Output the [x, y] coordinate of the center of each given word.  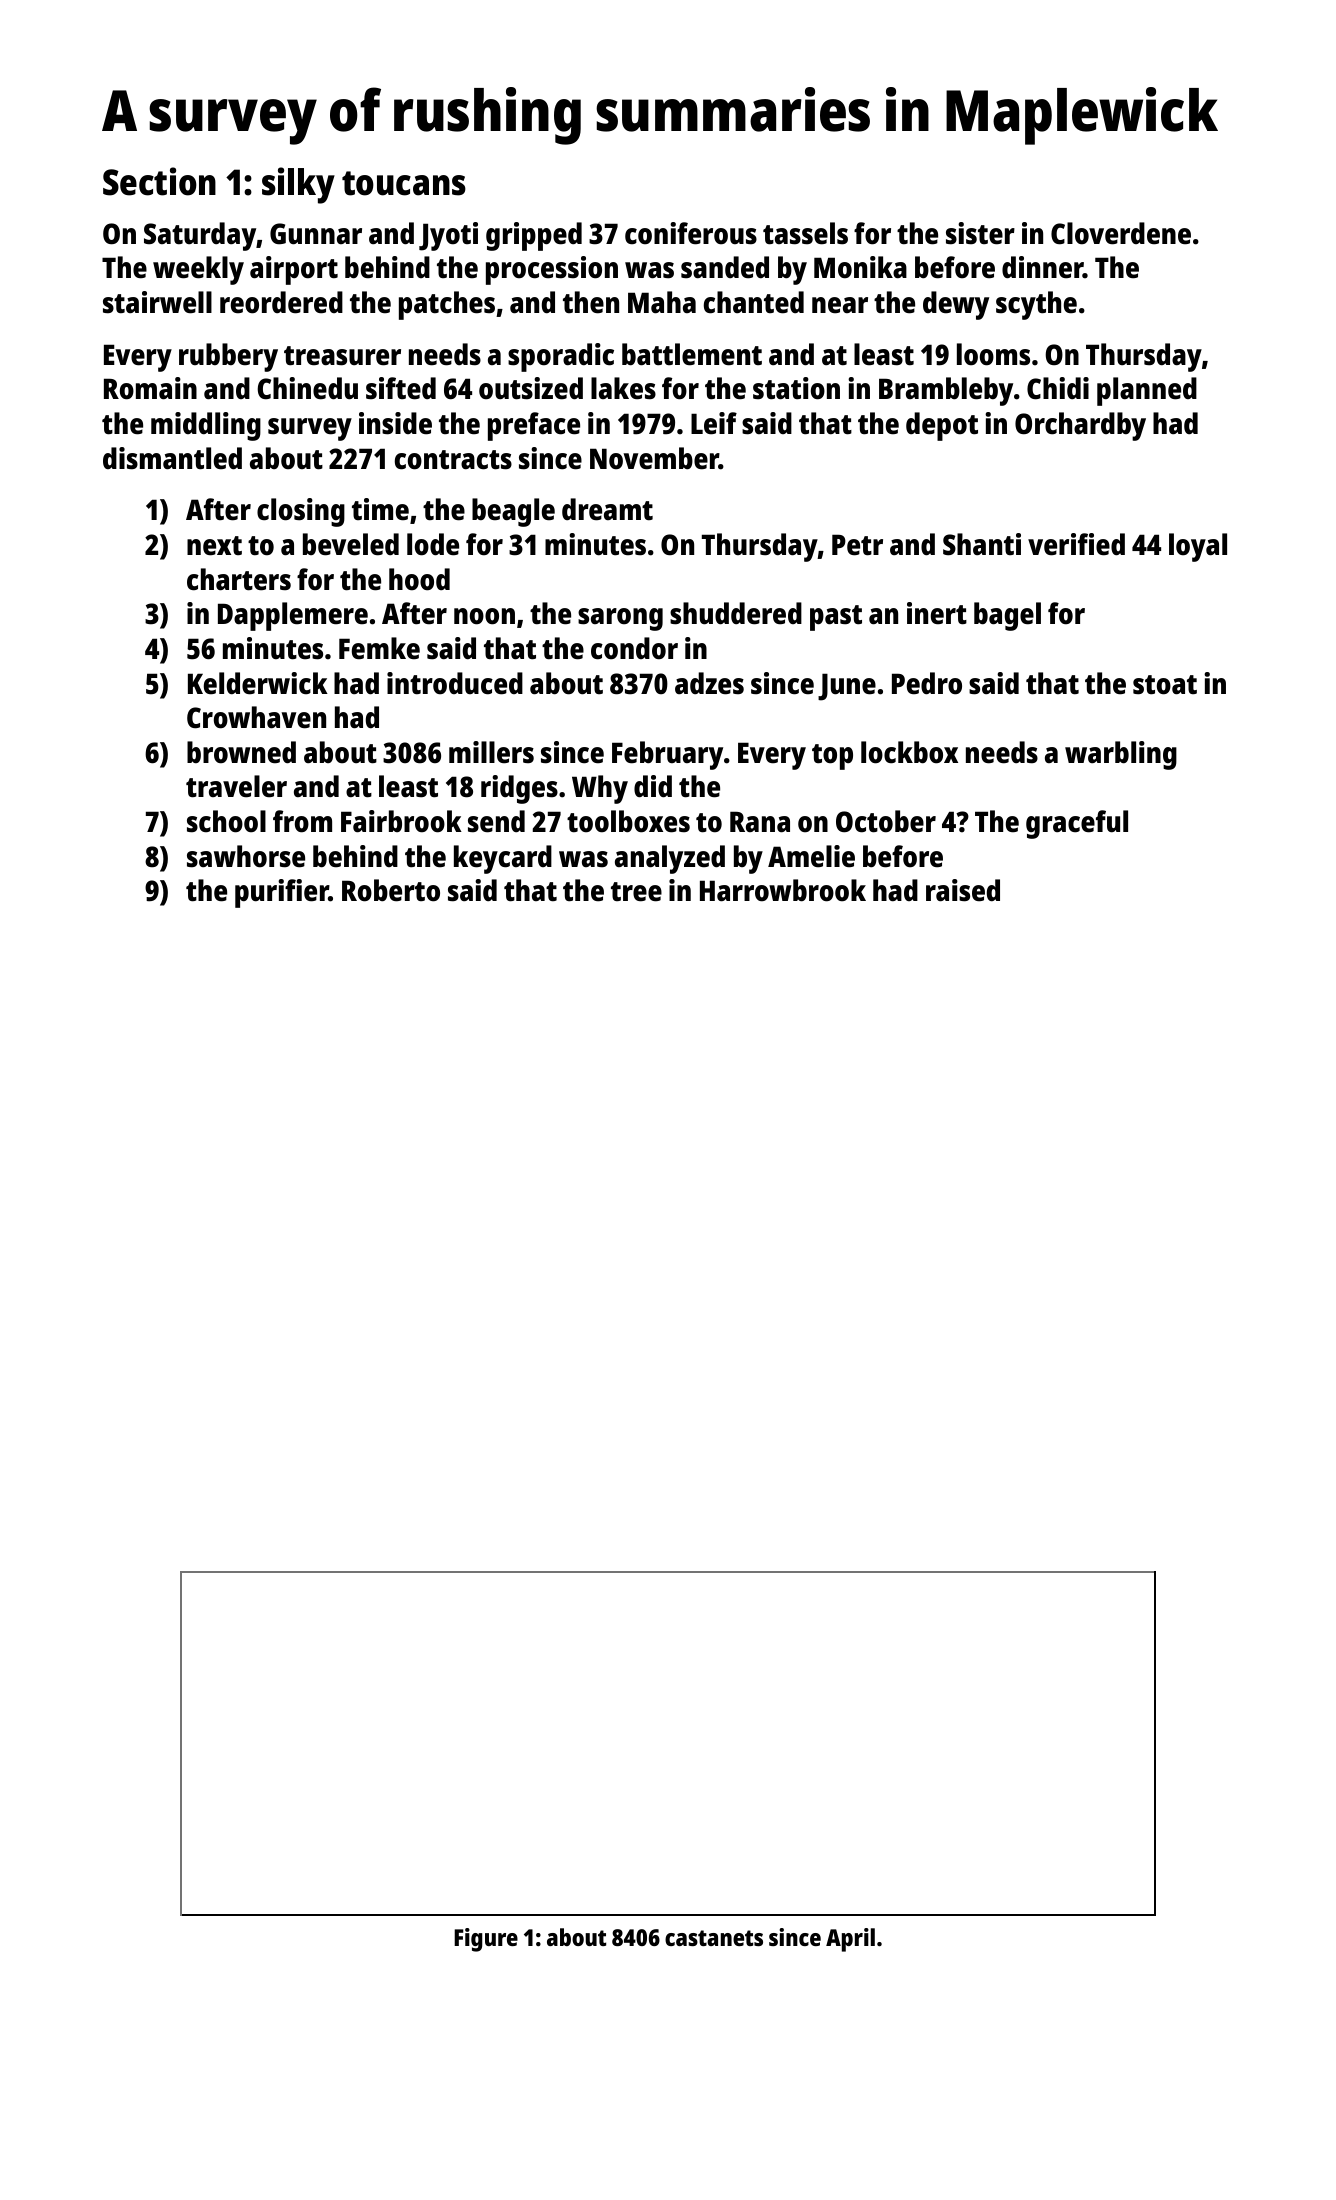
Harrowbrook [783, 890]
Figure [486, 1940]
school [226, 821]
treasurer [342, 356]
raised [963, 890]
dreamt [607, 509]
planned [1147, 391]
